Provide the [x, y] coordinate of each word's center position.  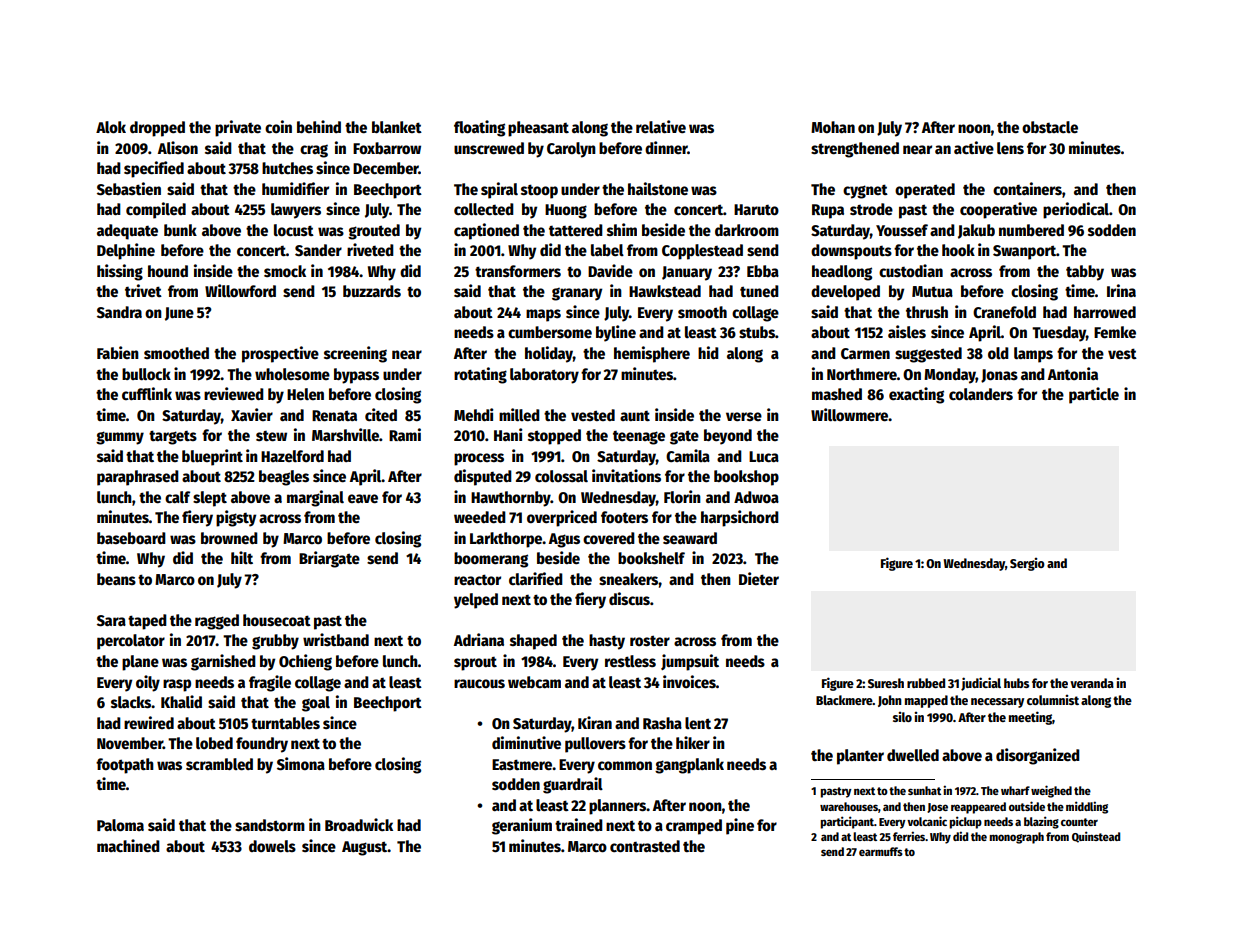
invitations [626, 476]
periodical [1076, 210]
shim [622, 229]
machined [128, 846]
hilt [242, 557]
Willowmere [850, 415]
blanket [397, 127]
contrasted [645, 846]
